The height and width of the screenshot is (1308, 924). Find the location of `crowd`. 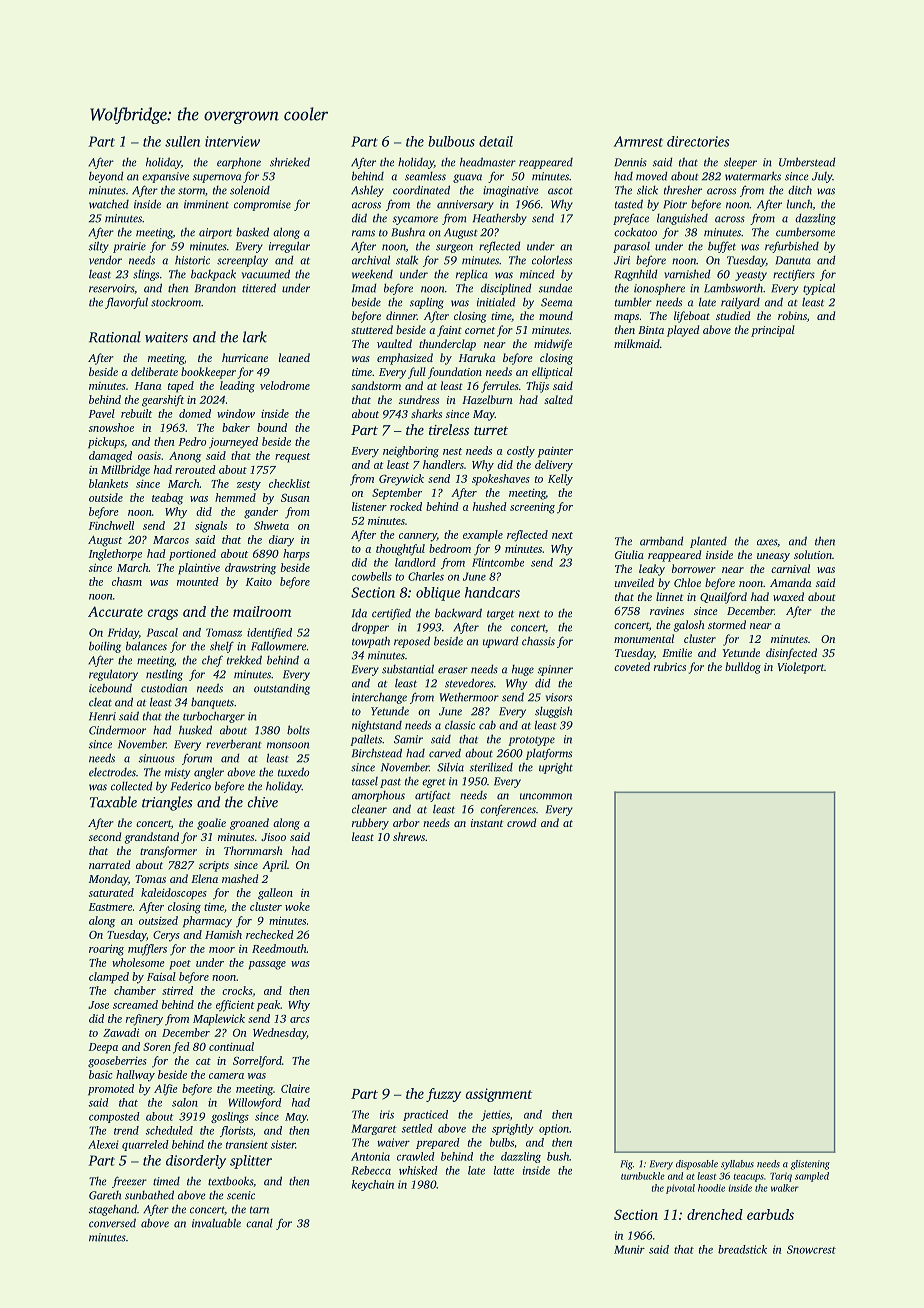

crowd is located at coordinates (521, 822).
